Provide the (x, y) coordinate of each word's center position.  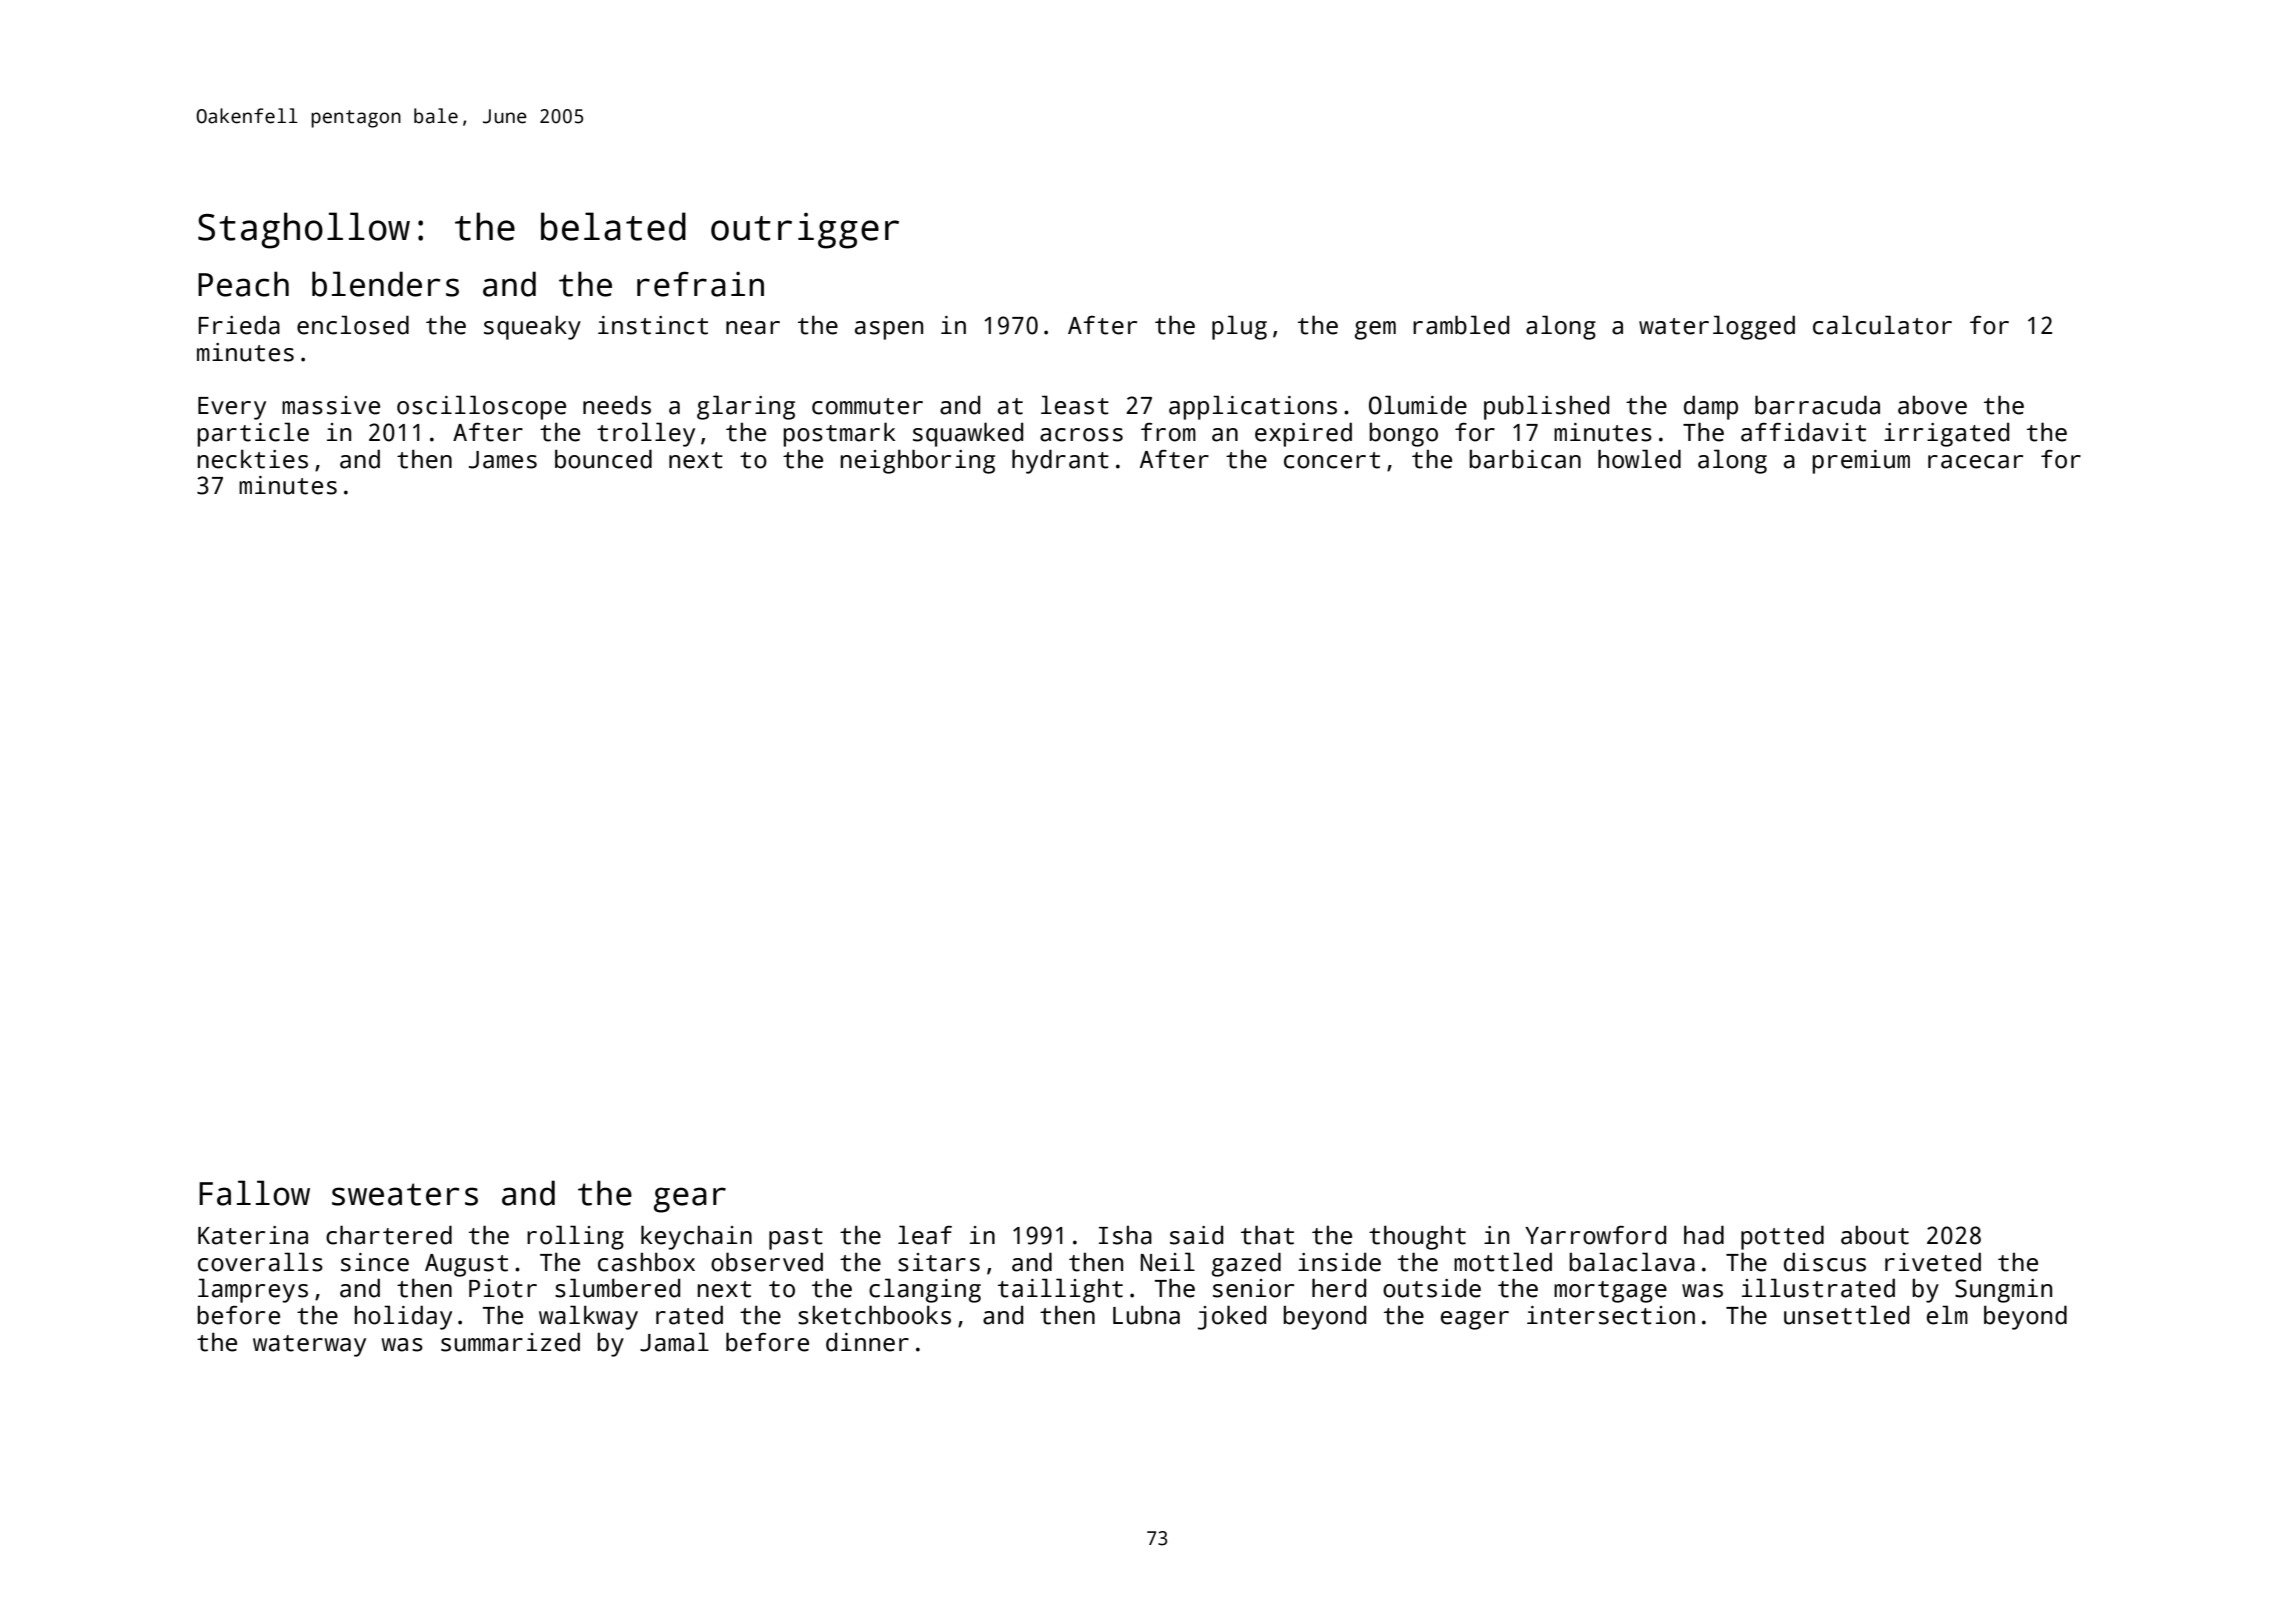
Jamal (674, 1342)
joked (1232, 1317)
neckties (253, 459)
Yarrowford (1595, 1235)
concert (1332, 460)
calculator (1882, 325)
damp (1711, 407)
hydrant (1060, 461)
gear (690, 1200)
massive (331, 405)
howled (1639, 459)
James (503, 460)
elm (1947, 1315)
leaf (925, 1235)
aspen (889, 330)
